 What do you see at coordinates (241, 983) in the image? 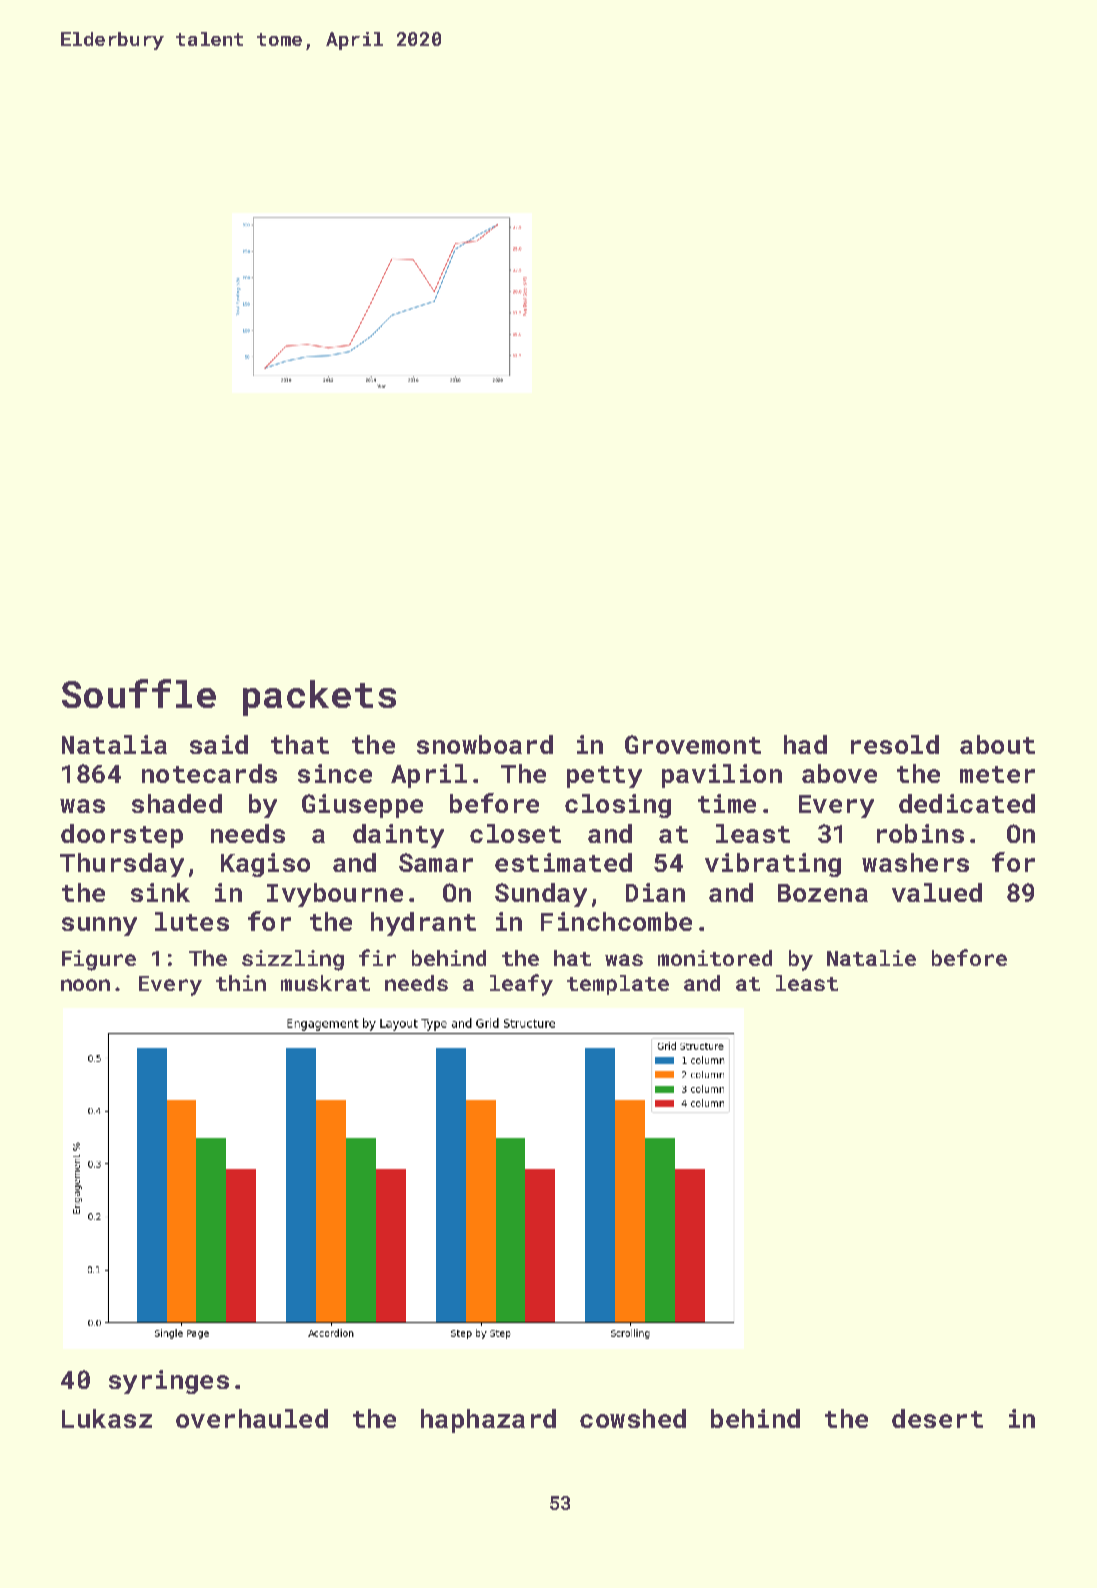
I see `thin` at bounding box center [241, 983].
